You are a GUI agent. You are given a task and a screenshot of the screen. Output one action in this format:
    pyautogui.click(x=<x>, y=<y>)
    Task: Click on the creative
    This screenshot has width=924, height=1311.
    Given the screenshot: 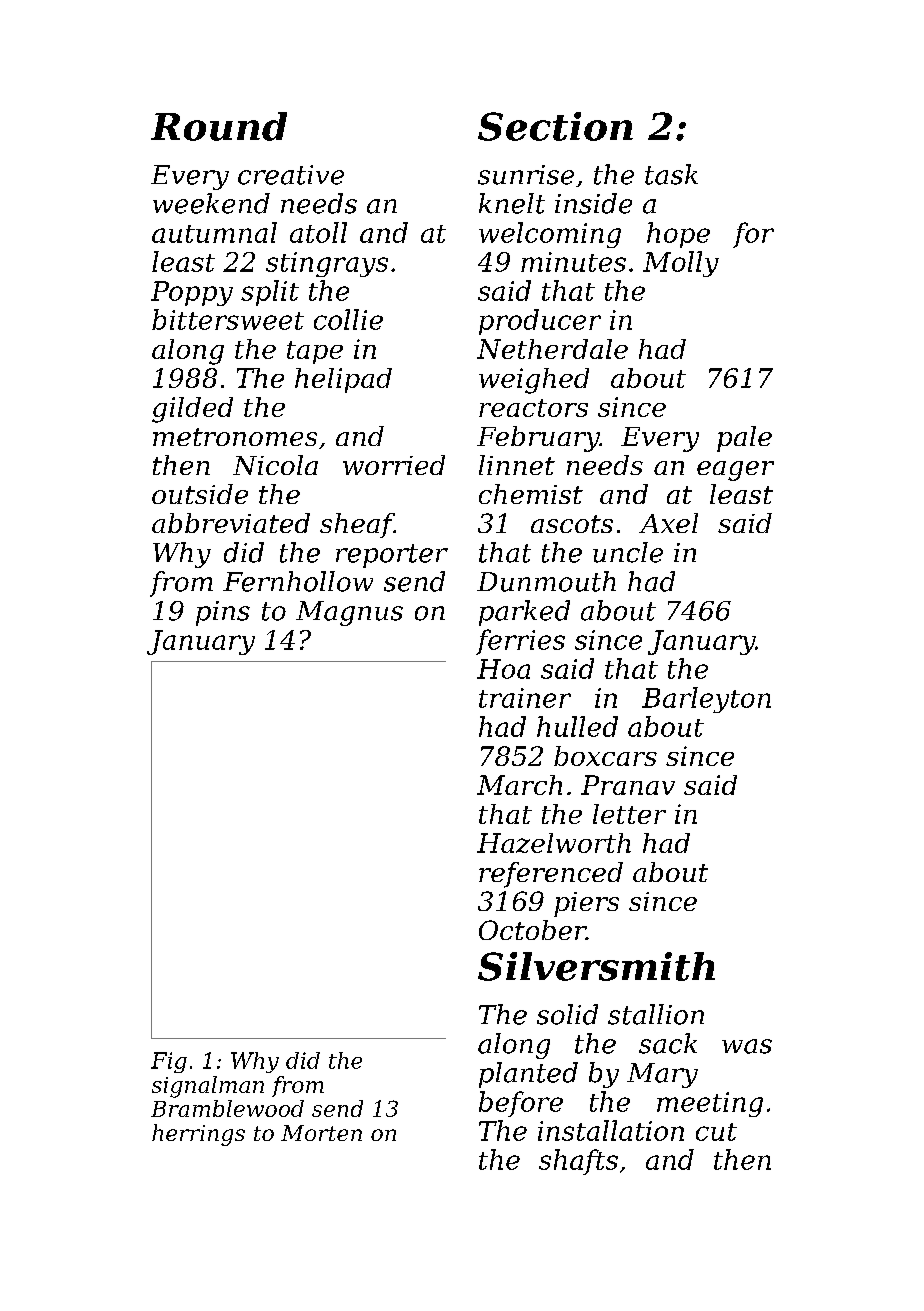 What is the action you would take?
    pyautogui.click(x=291, y=175)
